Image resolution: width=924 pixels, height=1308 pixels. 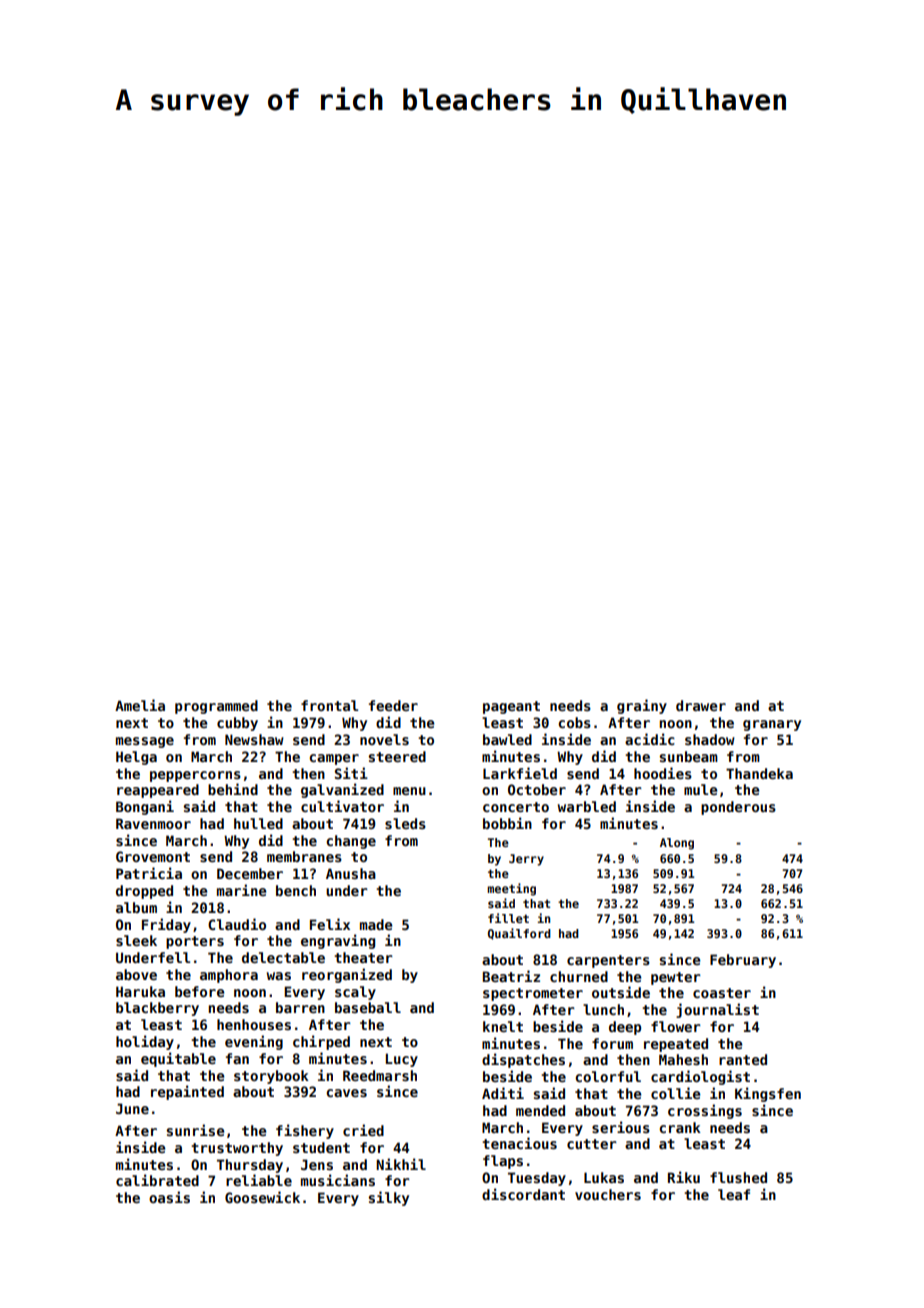 I want to click on coaster, so click(x=722, y=993).
